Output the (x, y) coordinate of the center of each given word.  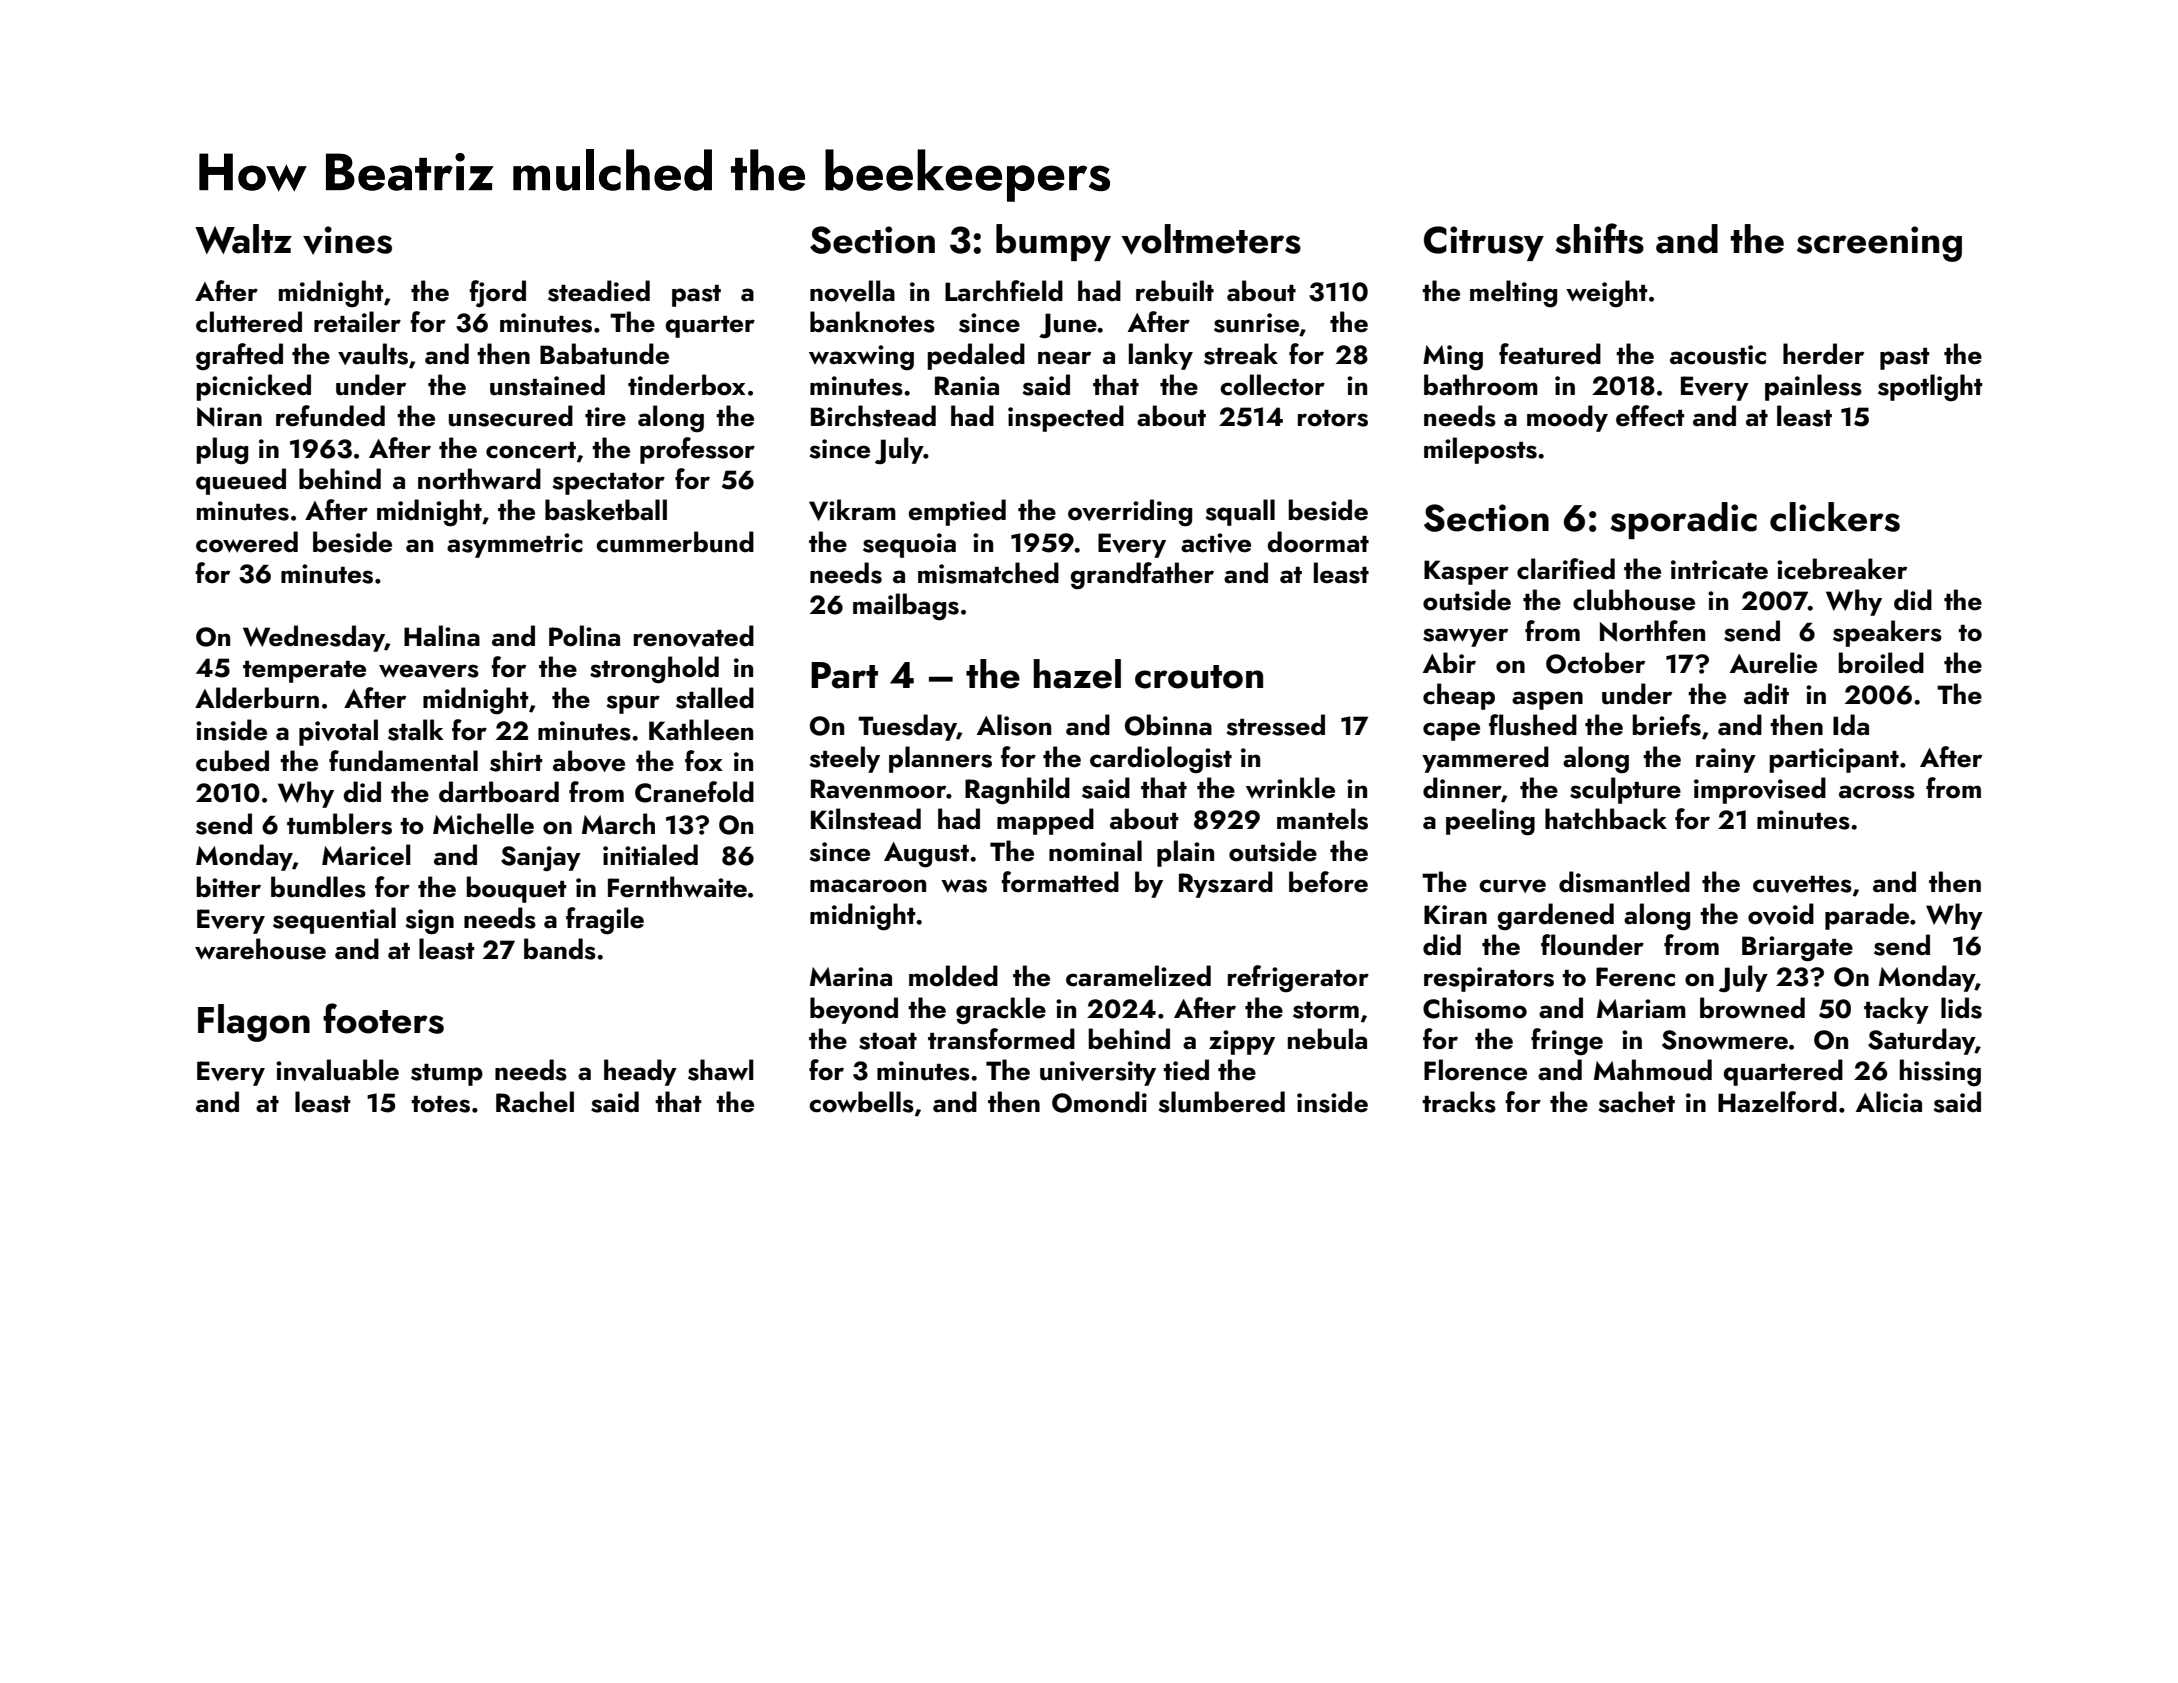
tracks (1459, 1102)
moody (1567, 418)
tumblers (339, 824)
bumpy (1053, 242)
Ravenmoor (878, 789)
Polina (584, 636)
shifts (1599, 238)
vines (347, 240)
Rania (967, 386)
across (1877, 792)
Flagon (254, 1023)
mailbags (906, 607)
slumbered (1222, 1102)
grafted (239, 357)
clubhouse (1634, 600)
